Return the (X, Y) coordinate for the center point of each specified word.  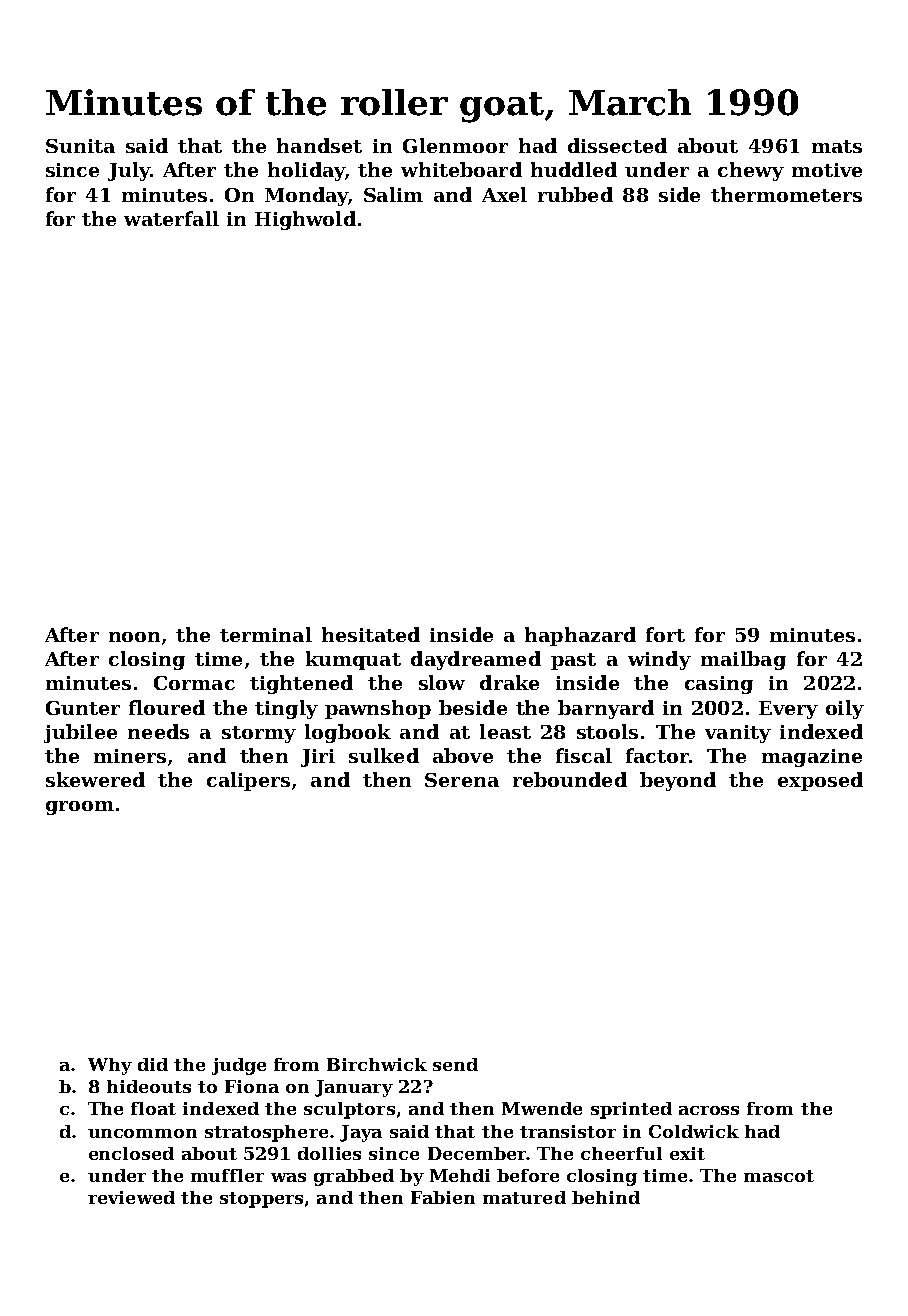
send (455, 1064)
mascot (779, 1176)
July (129, 171)
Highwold (305, 220)
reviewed (131, 1197)
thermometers (786, 194)
